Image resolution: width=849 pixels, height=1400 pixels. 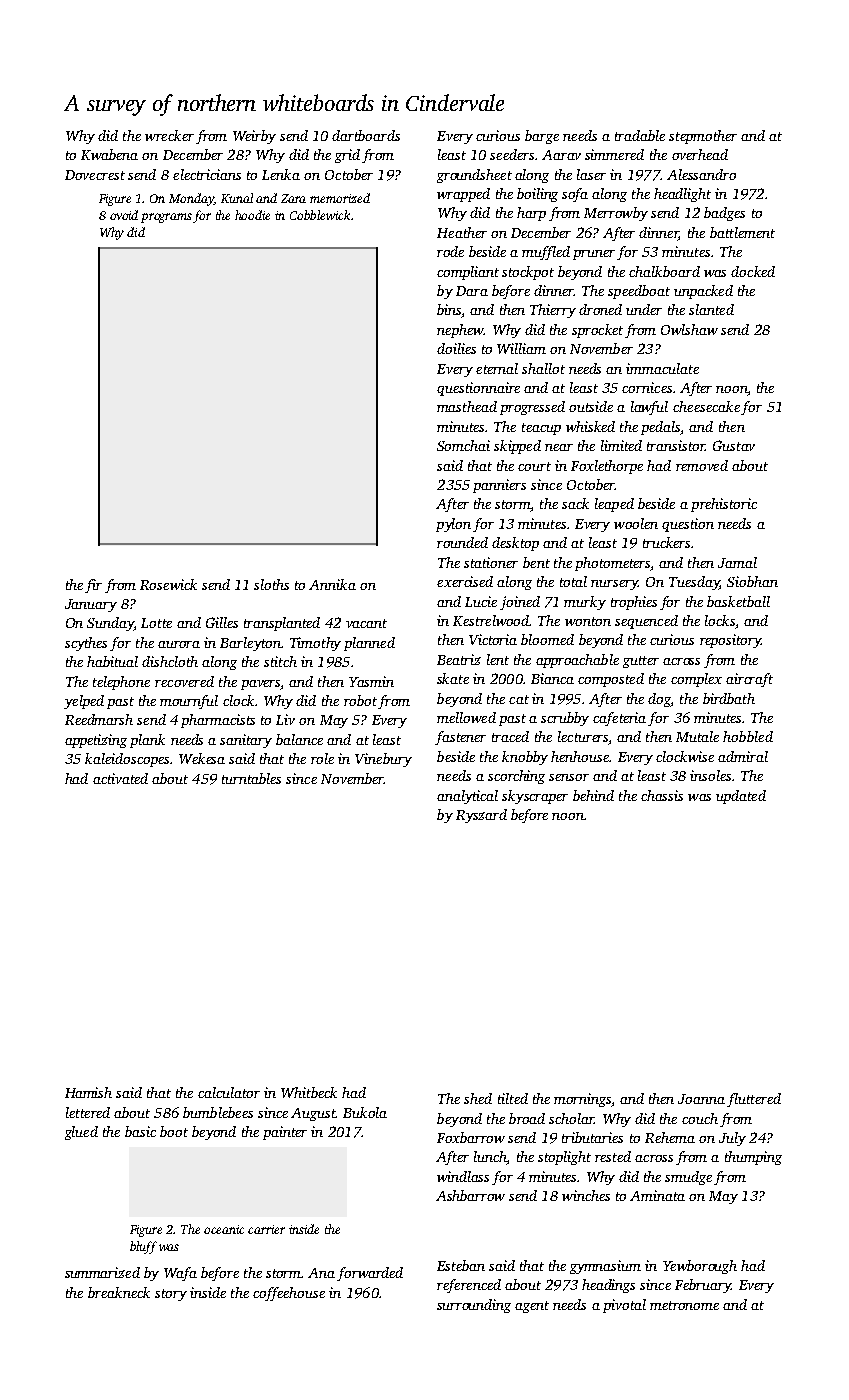 What do you see at coordinates (753, 1158) in the page?
I see `thumping` at bounding box center [753, 1158].
